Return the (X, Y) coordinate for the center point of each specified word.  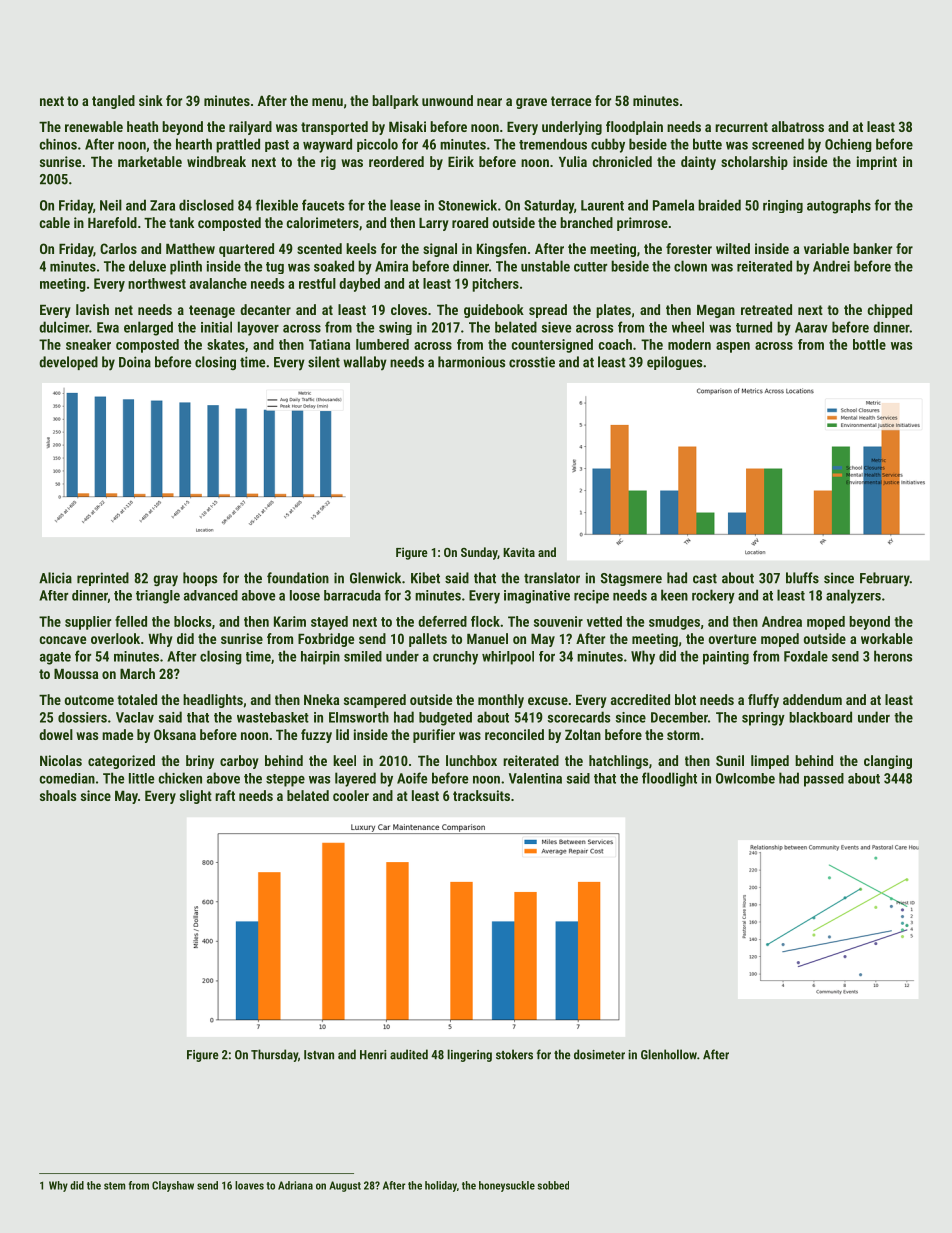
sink (151, 100)
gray (165, 581)
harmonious (471, 362)
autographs (839, 206)
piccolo (377, 145)
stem (114, 1186)
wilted (733, 248)
